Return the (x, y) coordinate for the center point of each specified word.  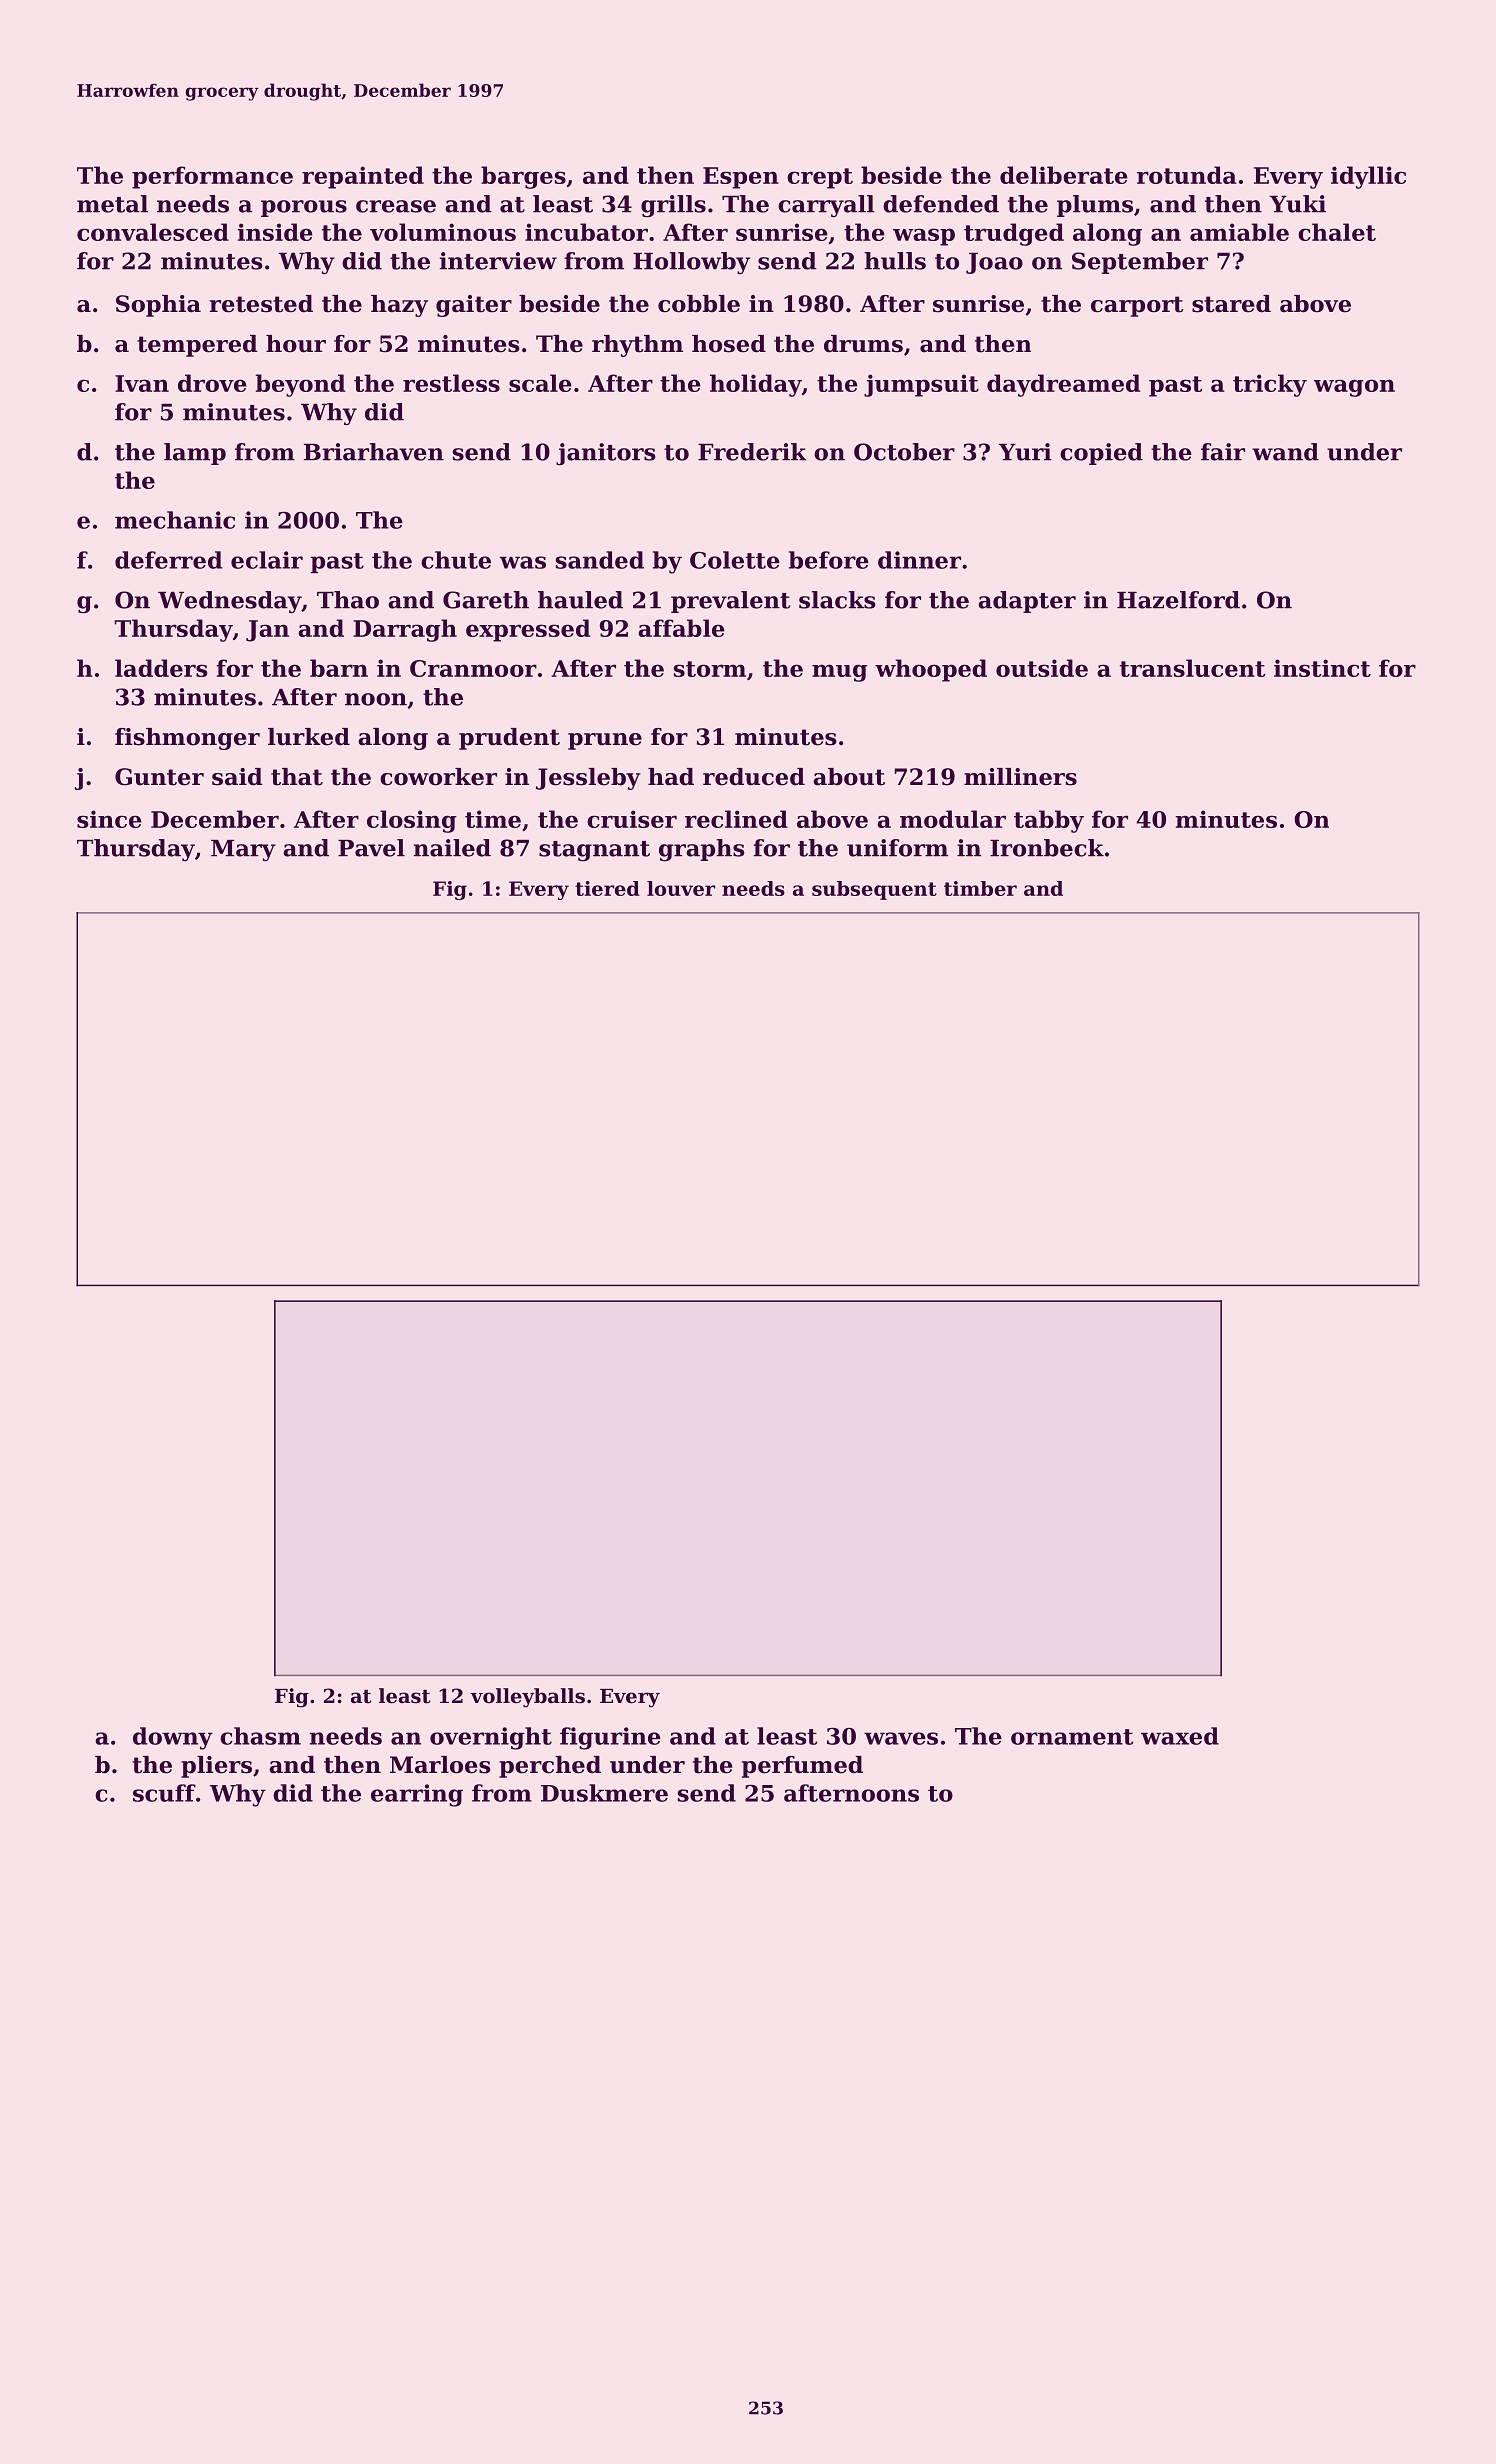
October (904, 452)
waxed (1180, 1736)
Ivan (142, 383)
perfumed (802, 1767)
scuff (164, 1793)
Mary (243, 850)
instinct (1322, 668)
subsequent (874, 890)
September (1140, 263)
